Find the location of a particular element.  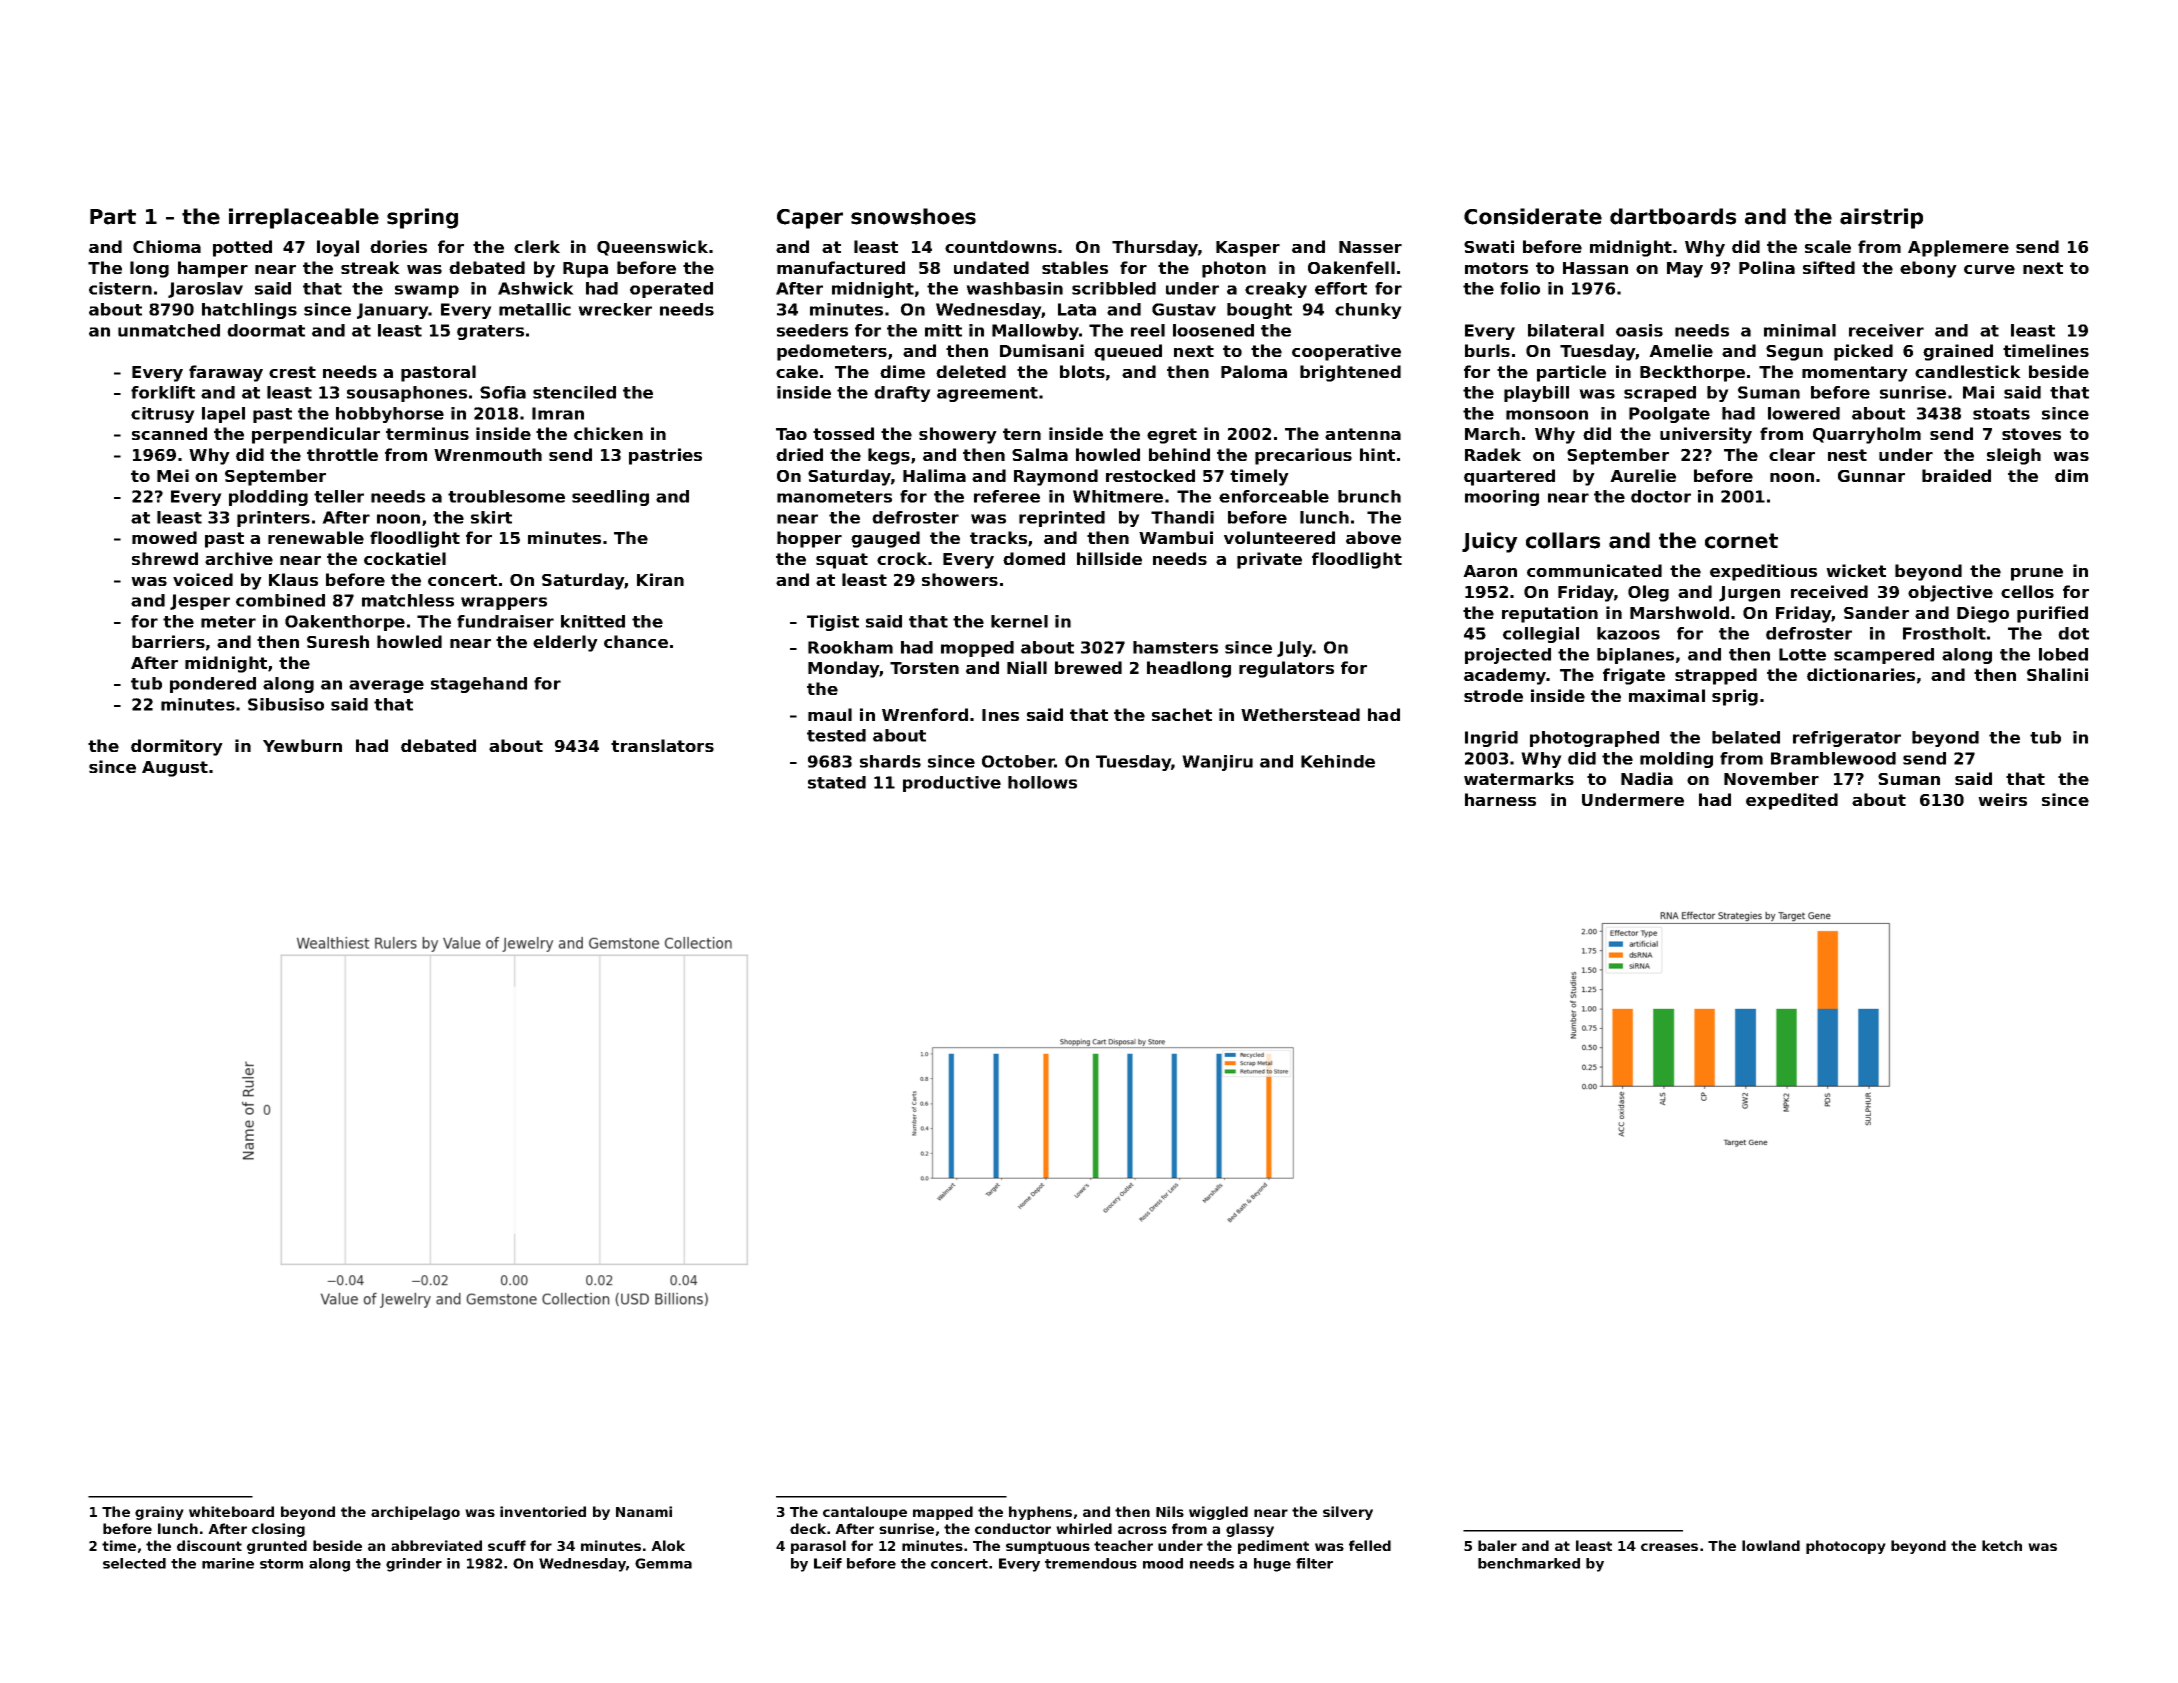

expedited is located at coordinates (1792, 801).
